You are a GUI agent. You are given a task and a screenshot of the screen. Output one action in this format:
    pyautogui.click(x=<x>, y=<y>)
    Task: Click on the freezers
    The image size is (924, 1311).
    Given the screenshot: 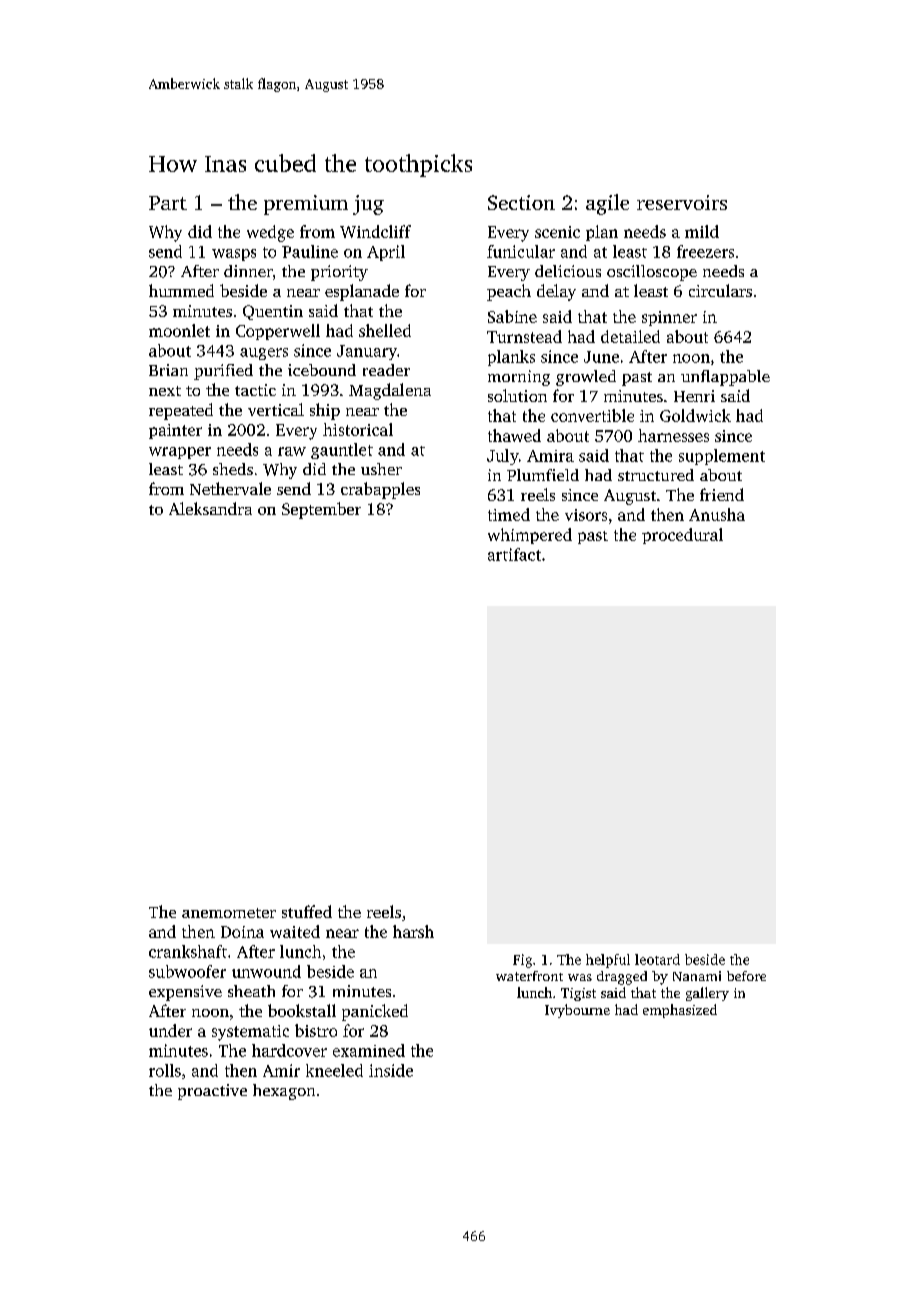 What is the action you would take?
    pyautogui.click(x=705, y=251)
